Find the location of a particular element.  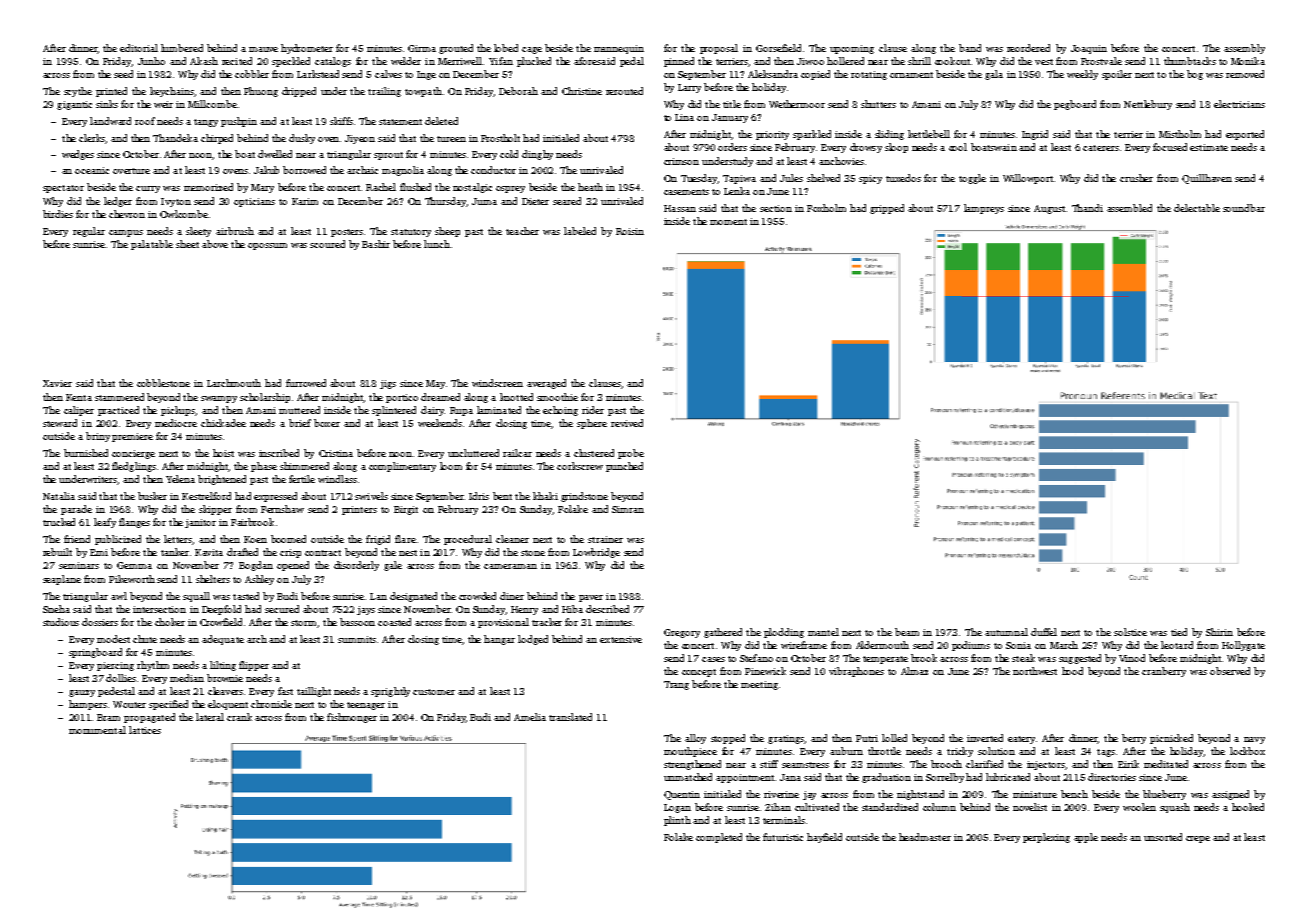

gala is located at coordinates (994, 75).
